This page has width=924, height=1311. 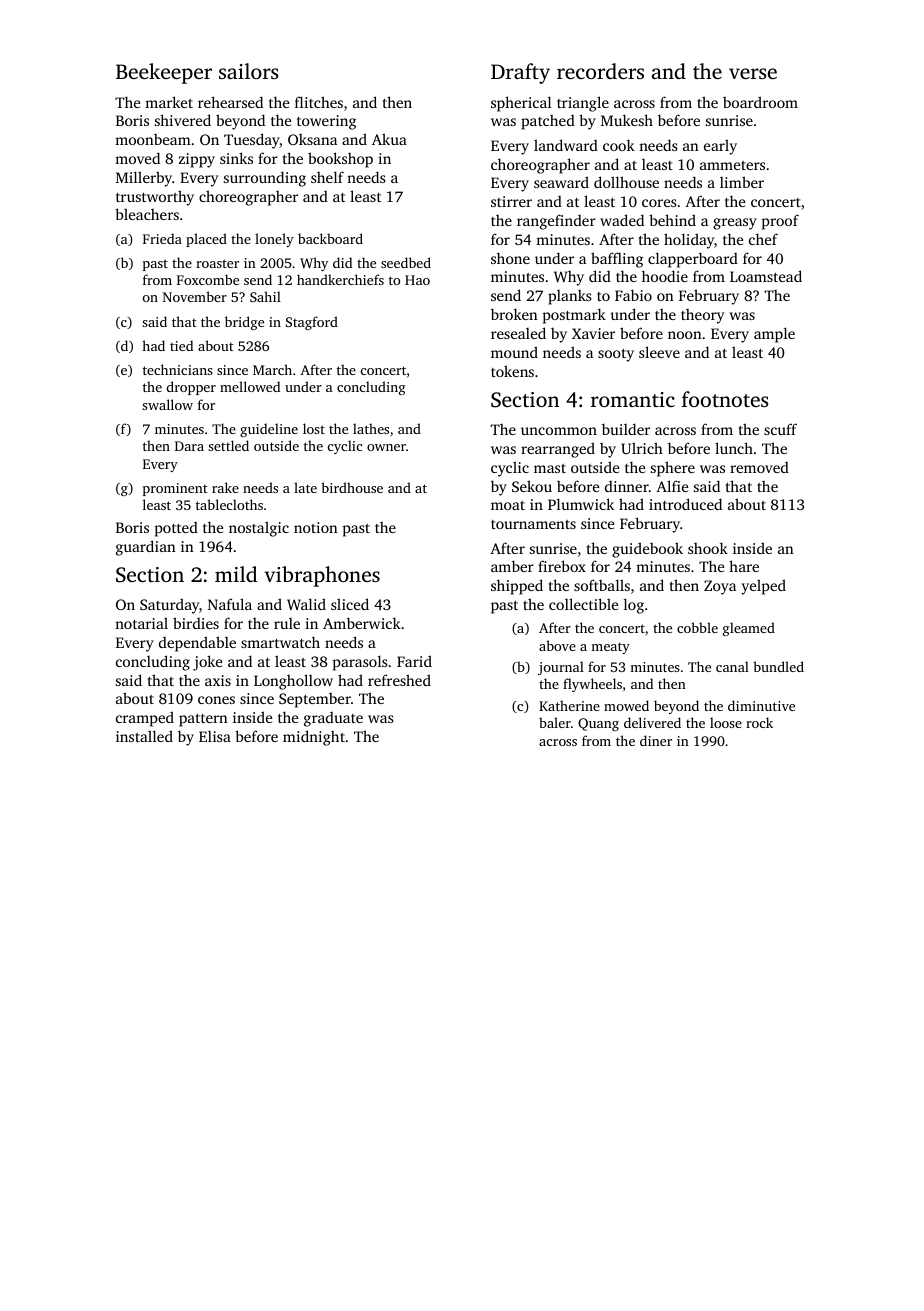 I want to click on cramped, so click(x=145, y=719).
